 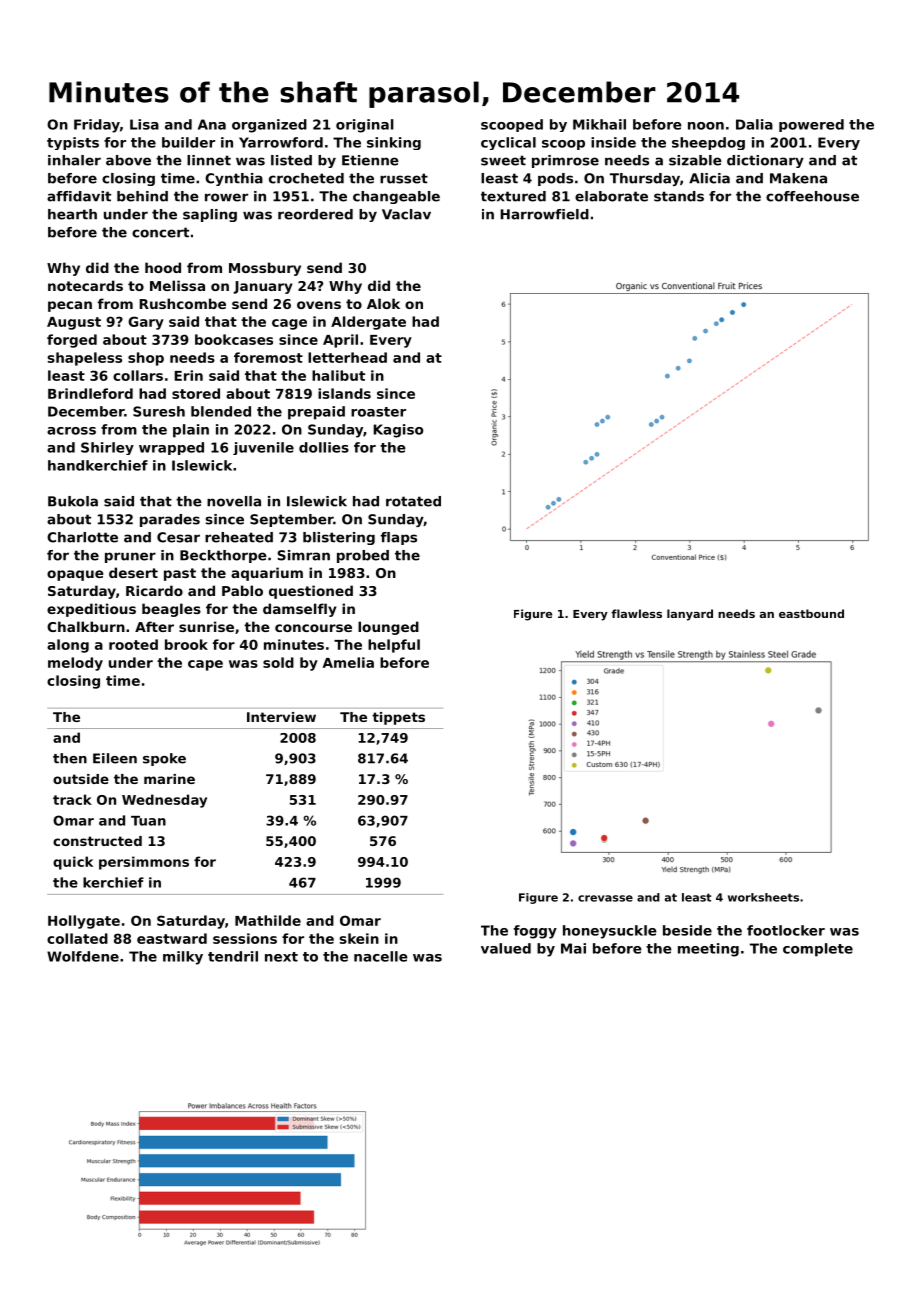 I want to click on pecan, so click(x=70, y=306).
